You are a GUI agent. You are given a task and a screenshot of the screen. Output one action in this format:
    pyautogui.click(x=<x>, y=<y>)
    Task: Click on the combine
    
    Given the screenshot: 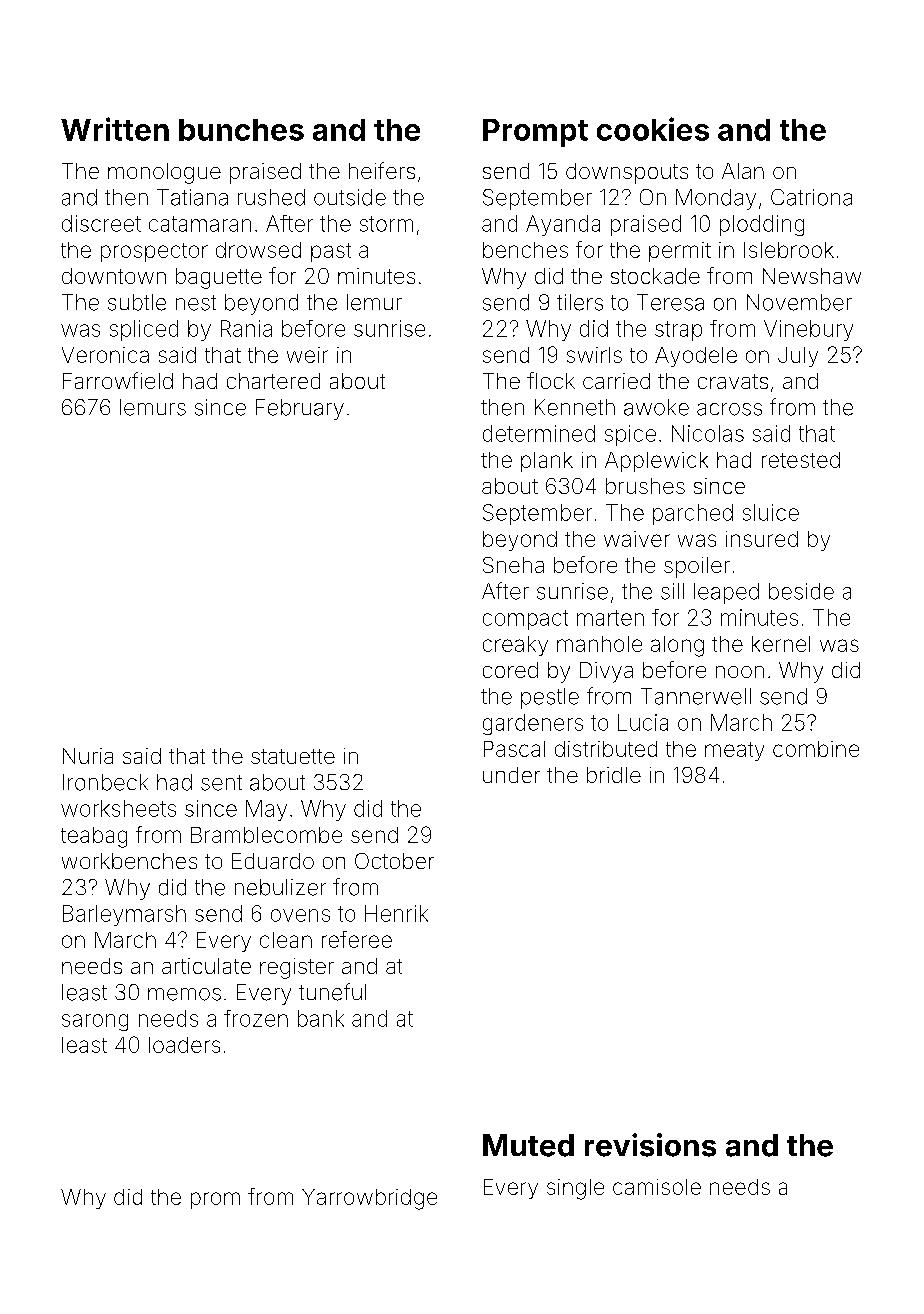 What is the action you would take?
    pyautogui.click(x=816, y=749)
